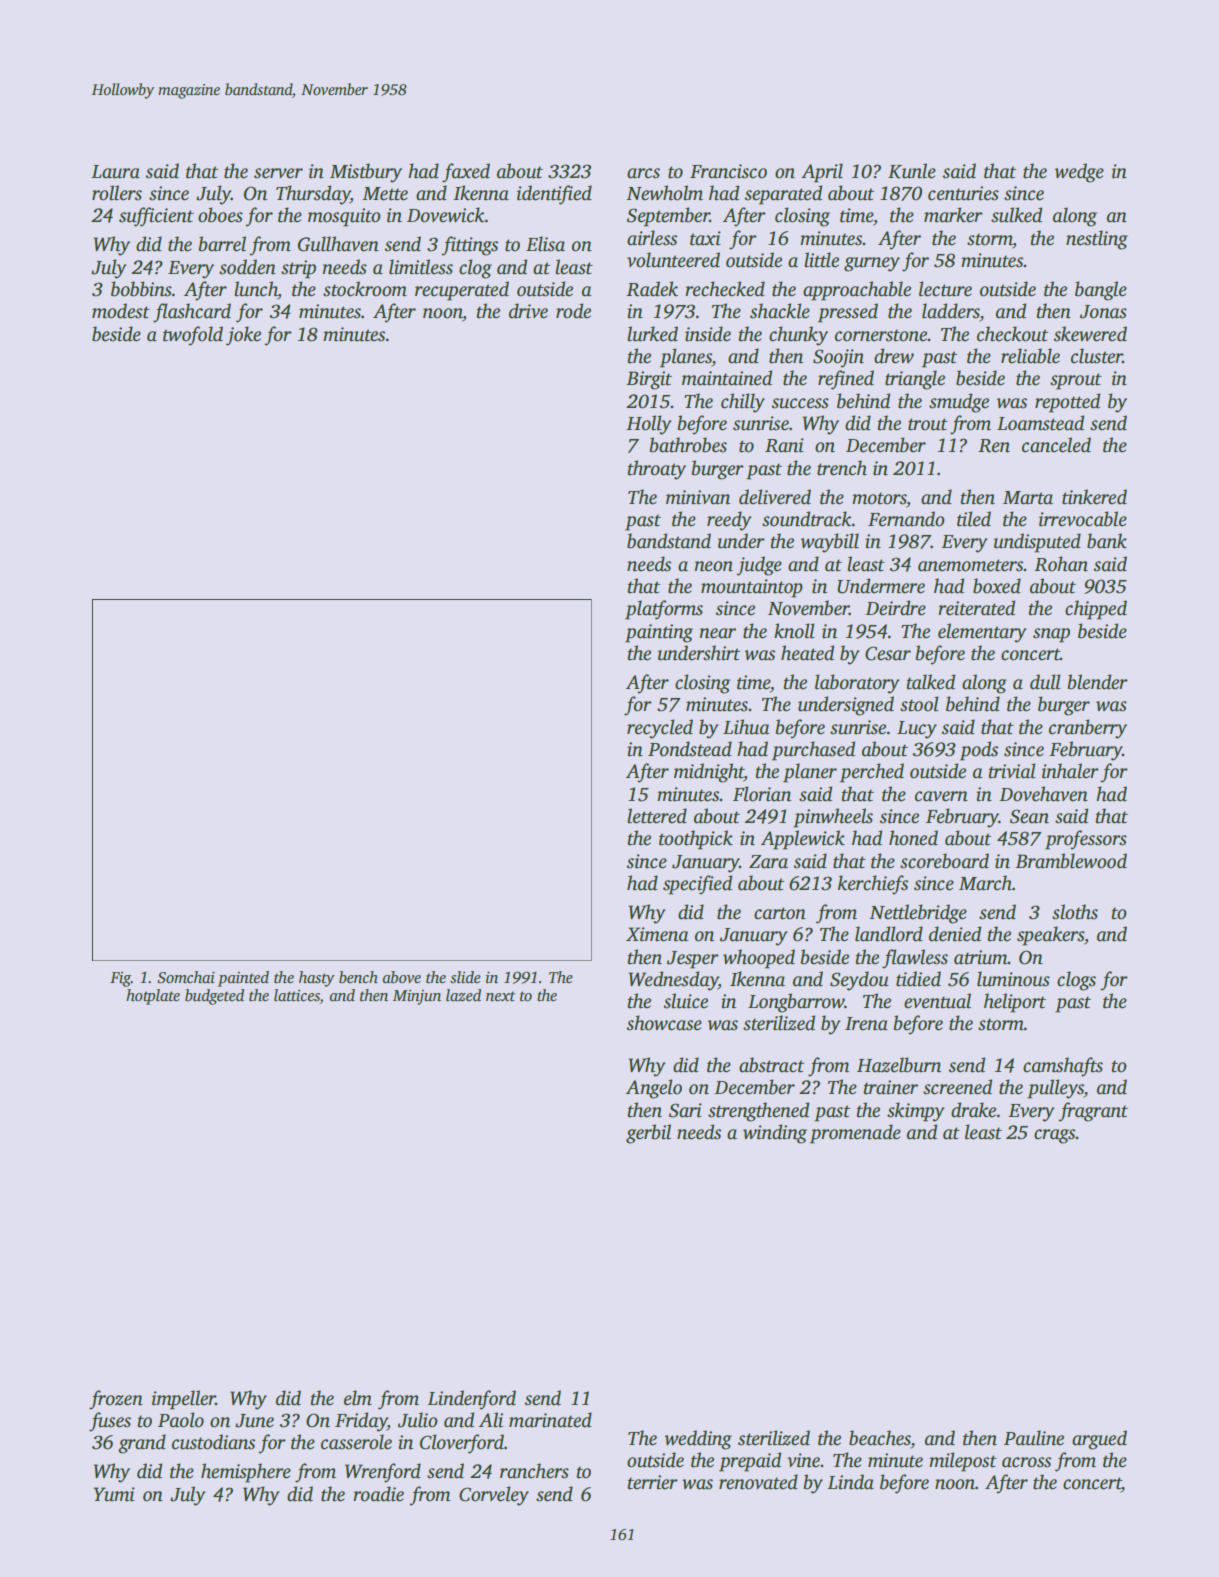 This screenshot has height=1577, width=1219. What do you see at coordinates (114, 1494) in the screenshot?
I see `Yumi` at bounding box center [114, 1494].
